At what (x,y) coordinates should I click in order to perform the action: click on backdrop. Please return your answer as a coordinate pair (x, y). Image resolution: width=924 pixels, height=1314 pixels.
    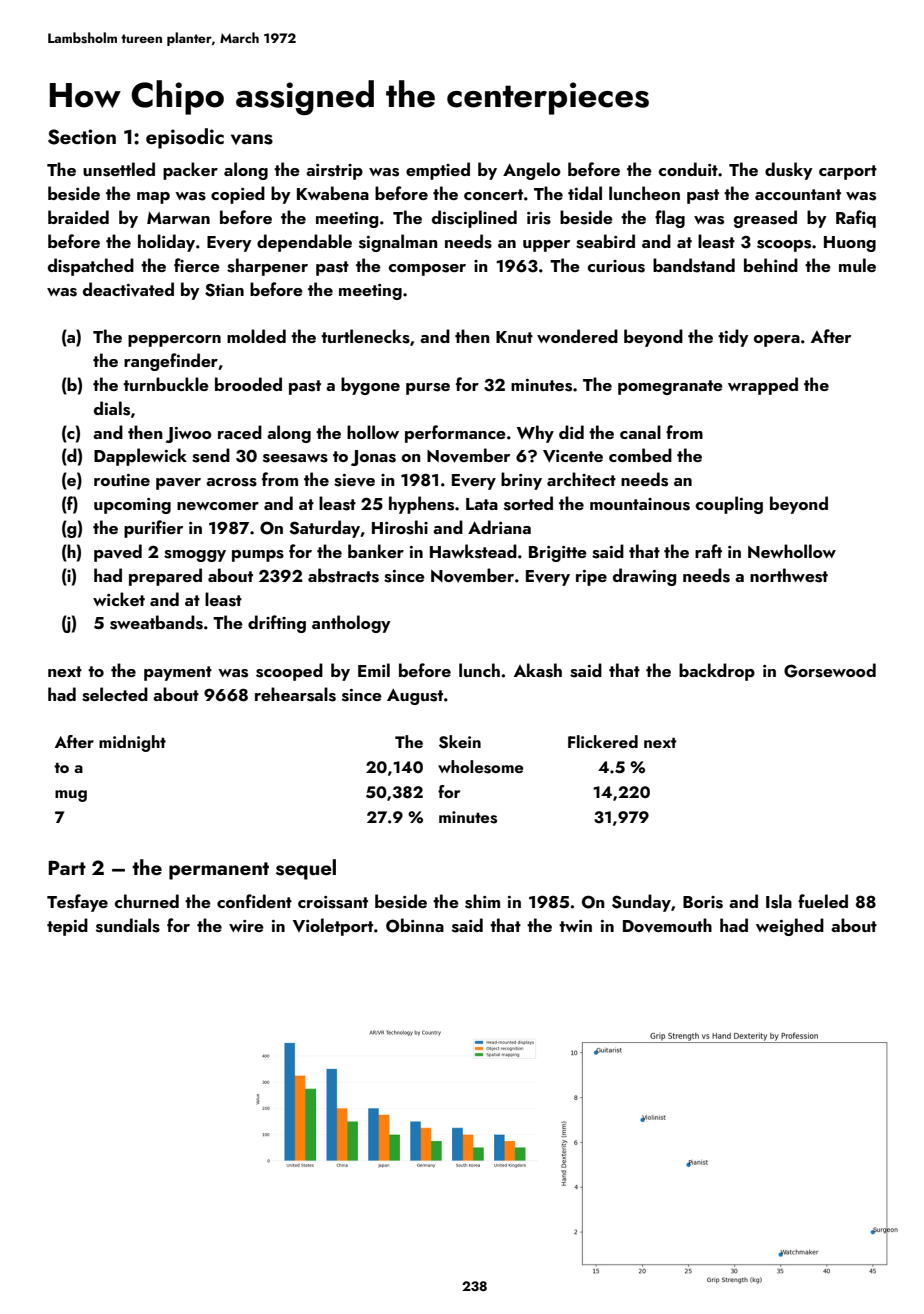
    Looking at the image, I should click on (717, 672).
